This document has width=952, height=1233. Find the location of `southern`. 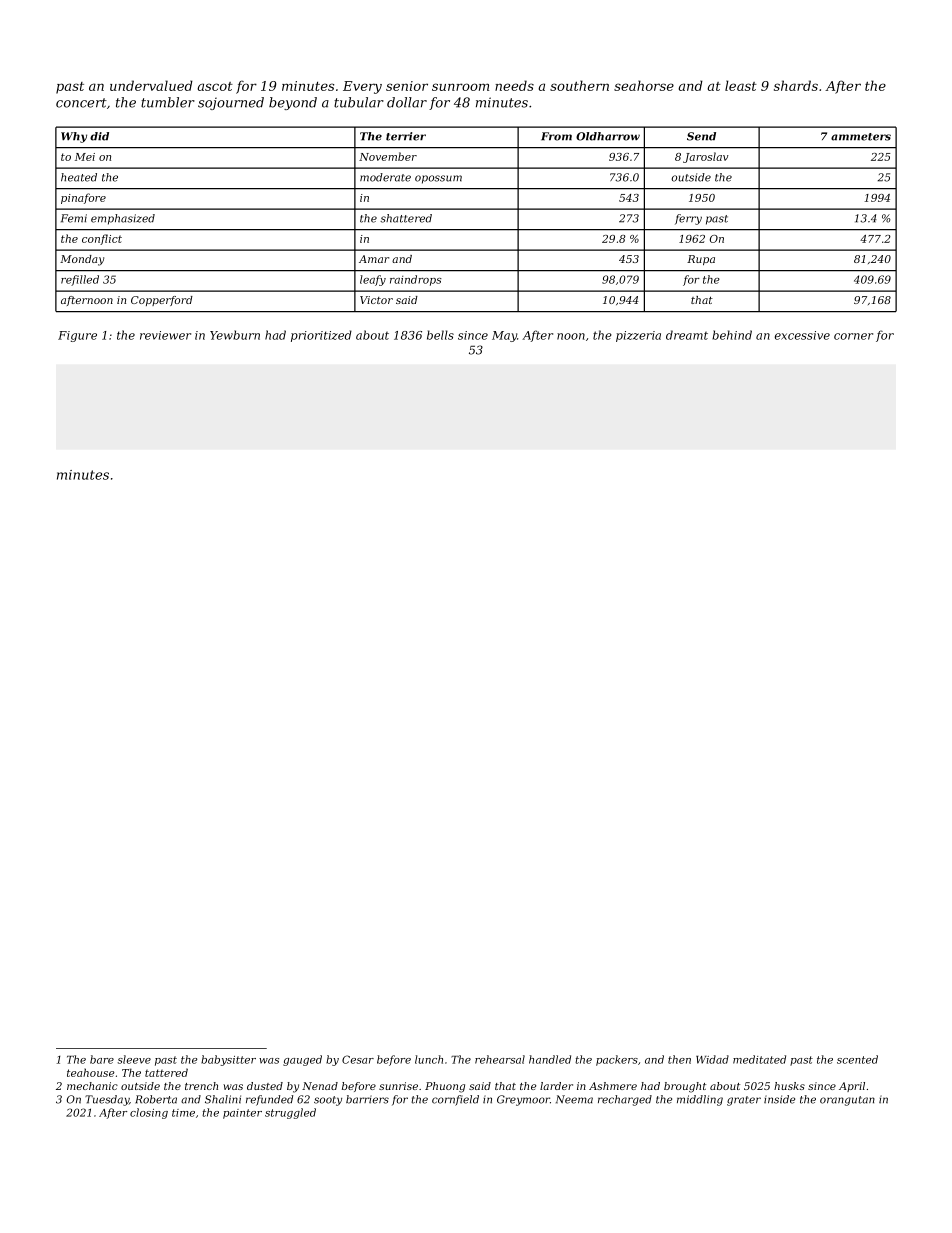

southern is located at coordinates (579, 85).
